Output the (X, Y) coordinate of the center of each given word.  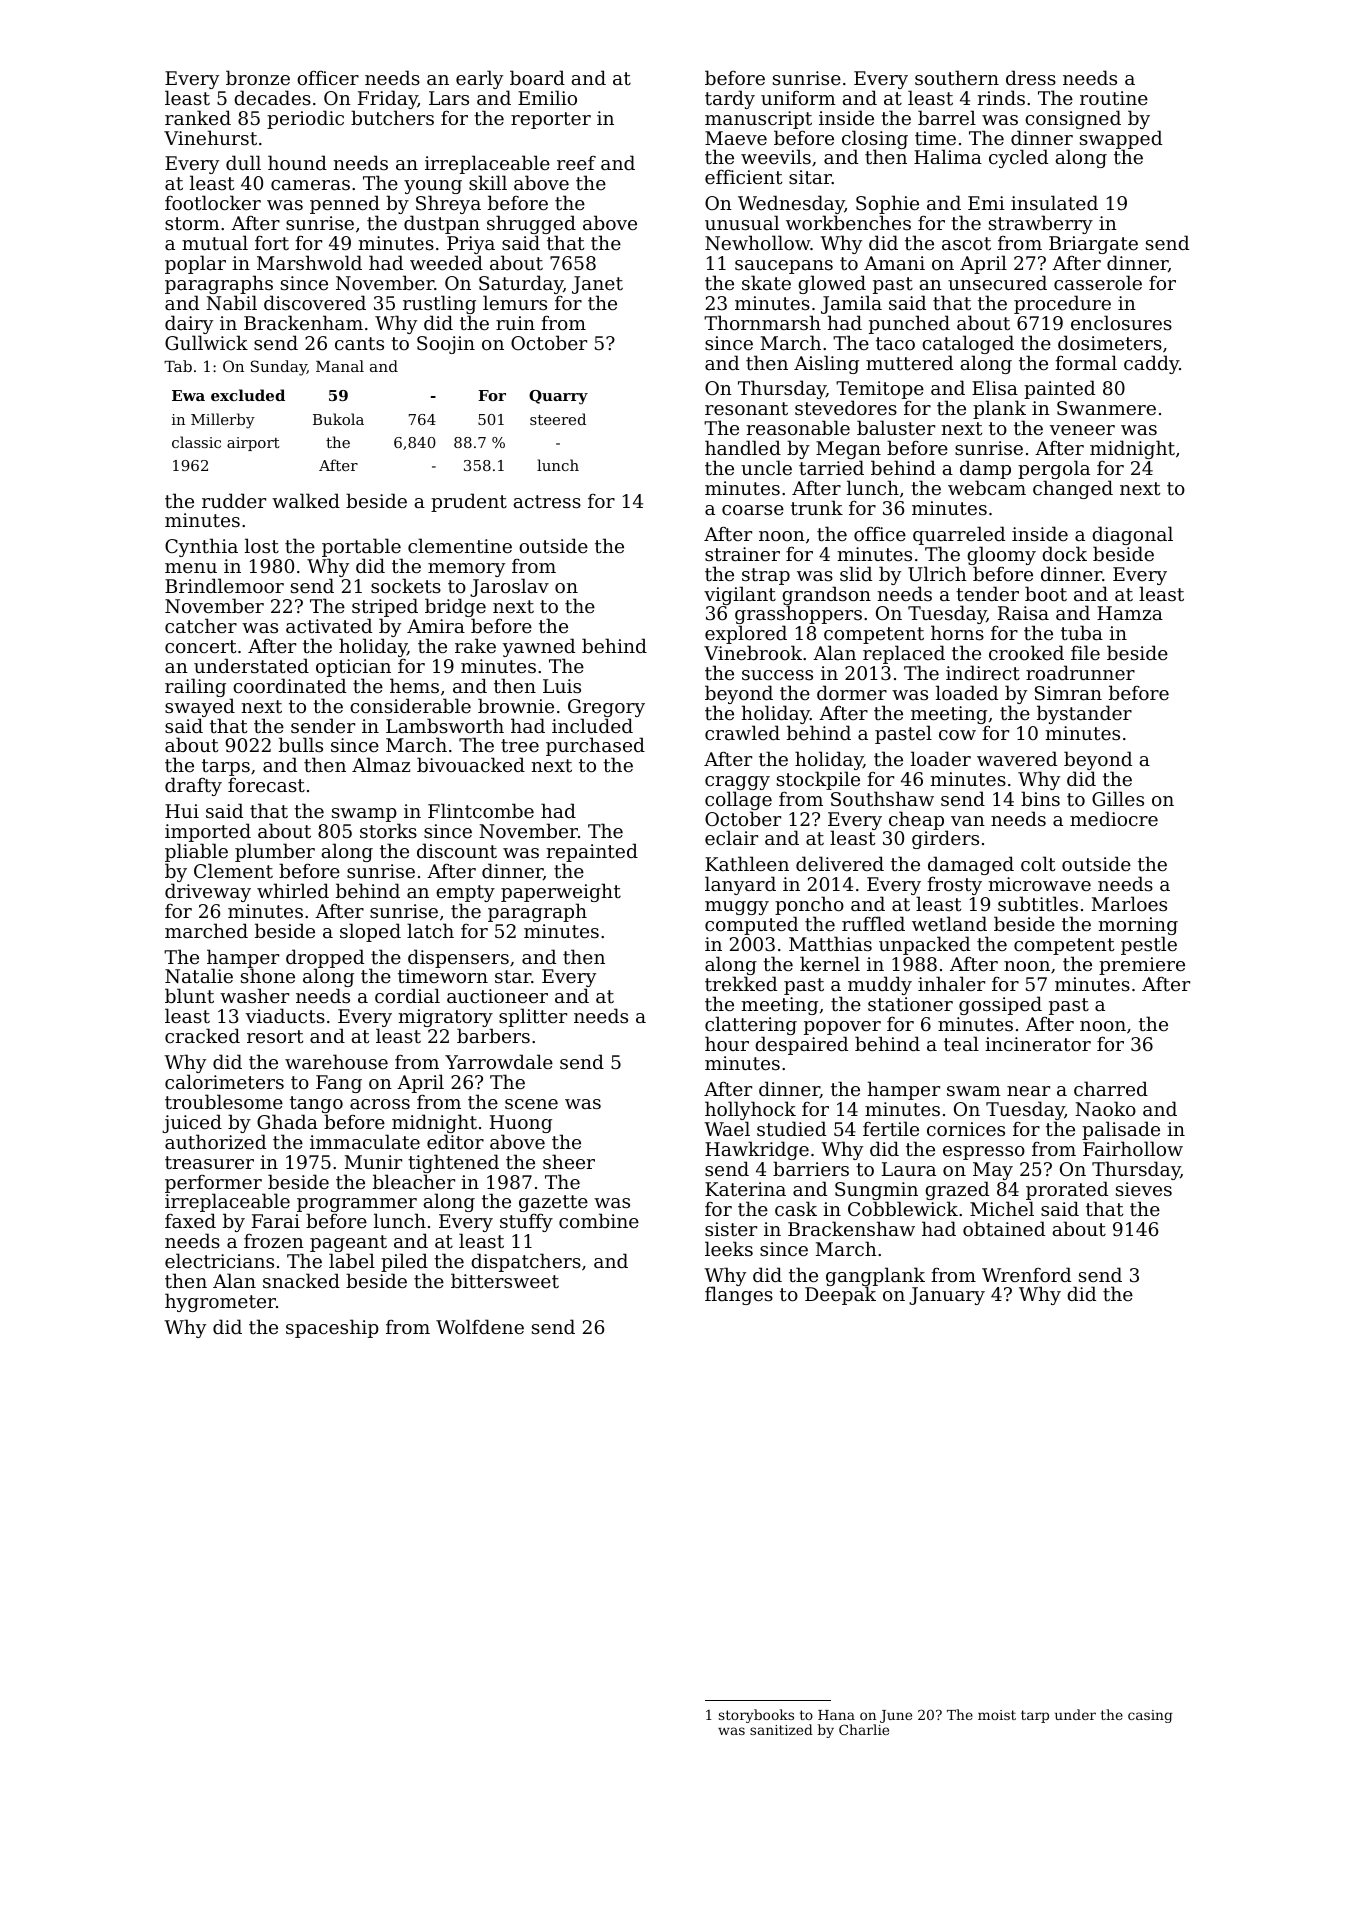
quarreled (959, 535)
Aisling (826, 364)
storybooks (756, 1716)
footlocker (213, 202)
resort (275, 1036)
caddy (1151, 364)
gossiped (1000, 1005)
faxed (190, 1221)
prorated (1067, 1190)
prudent (469, 502)
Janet (597, 285)
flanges (739, 1296)
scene (531, 1104)
